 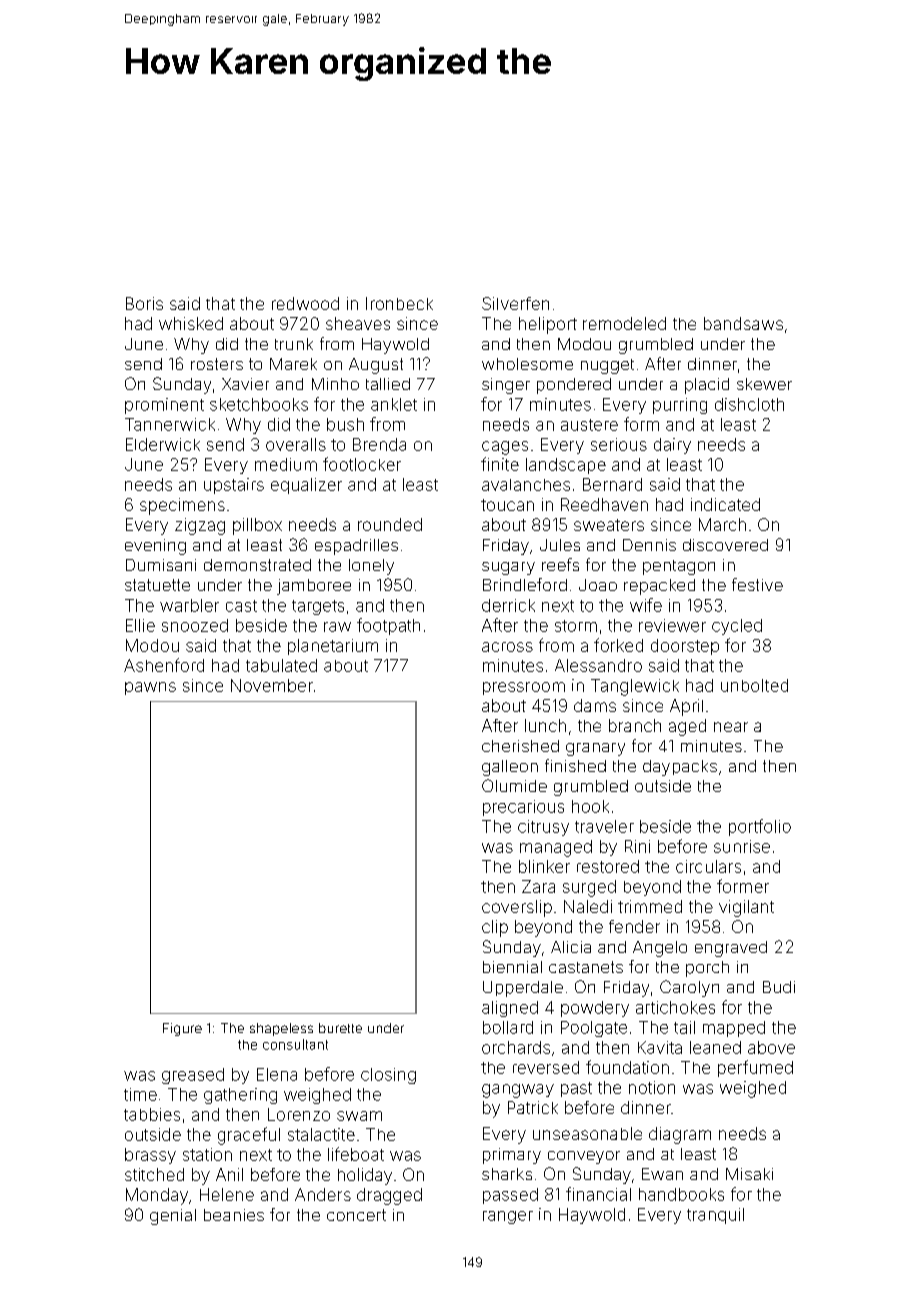 I want to click on upstairs, so click(x=234, y=486).
